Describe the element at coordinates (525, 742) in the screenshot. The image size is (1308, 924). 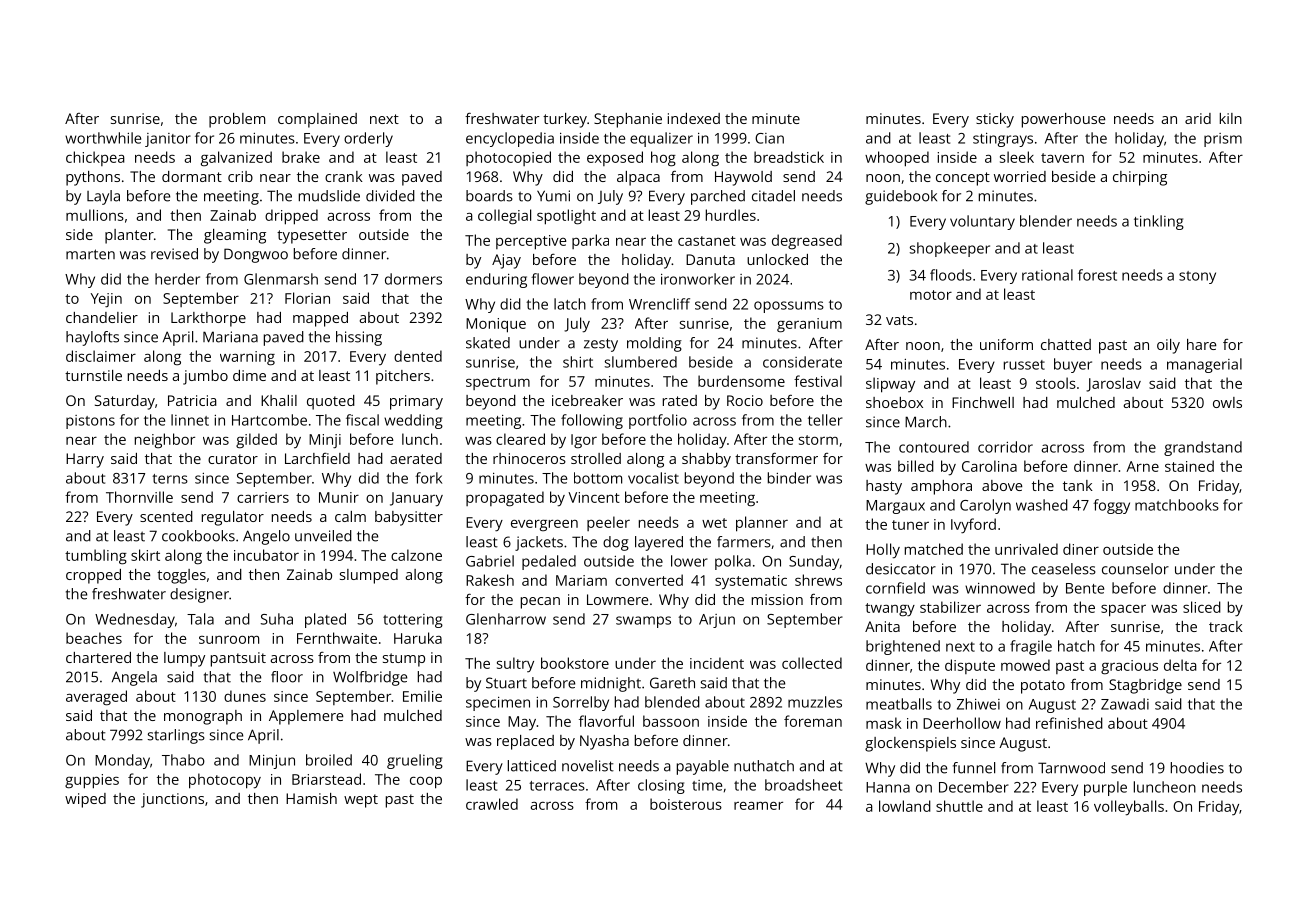
I see `replaced` at that location.
